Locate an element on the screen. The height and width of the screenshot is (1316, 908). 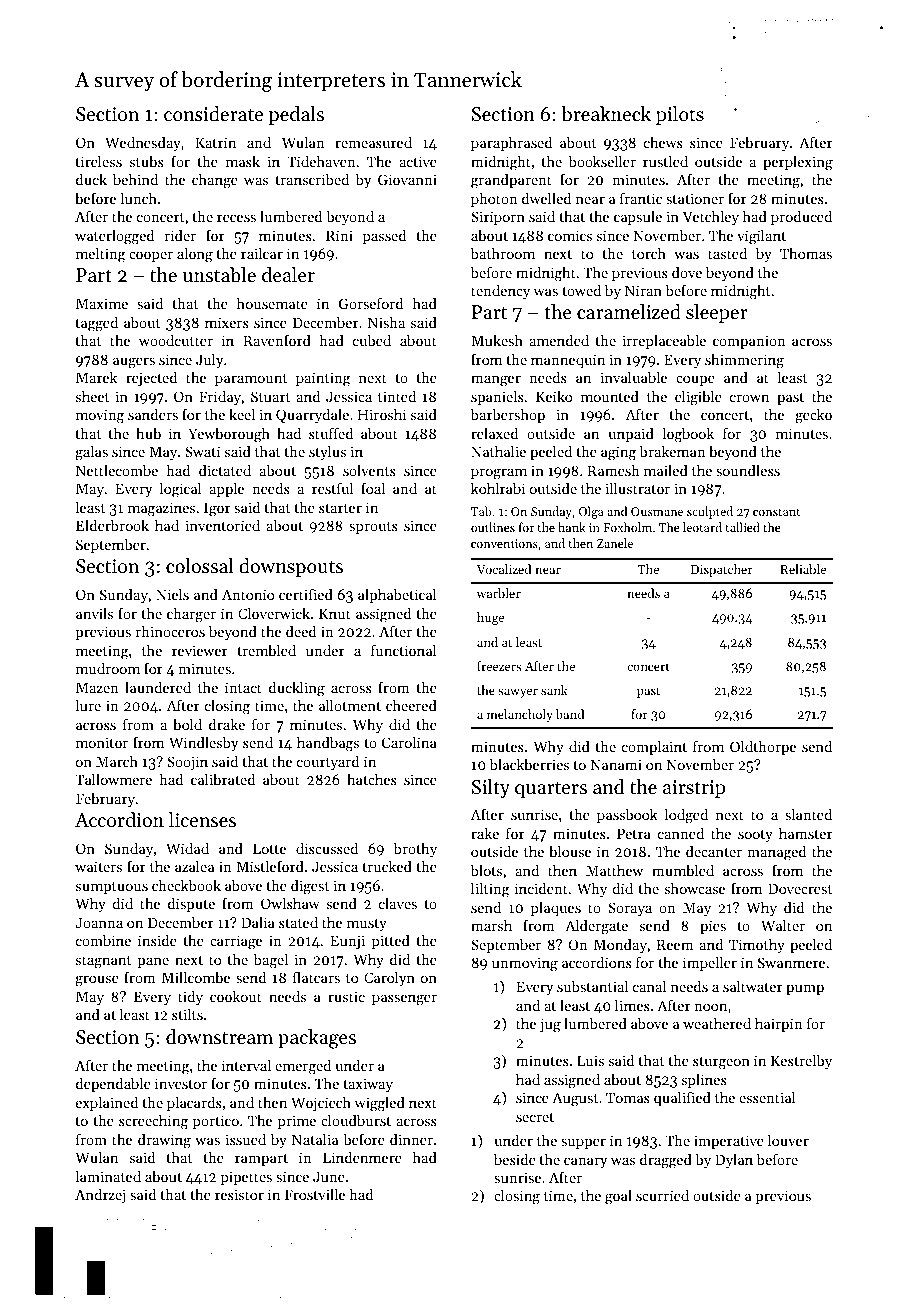
active is located at coordinates (418, 161).
